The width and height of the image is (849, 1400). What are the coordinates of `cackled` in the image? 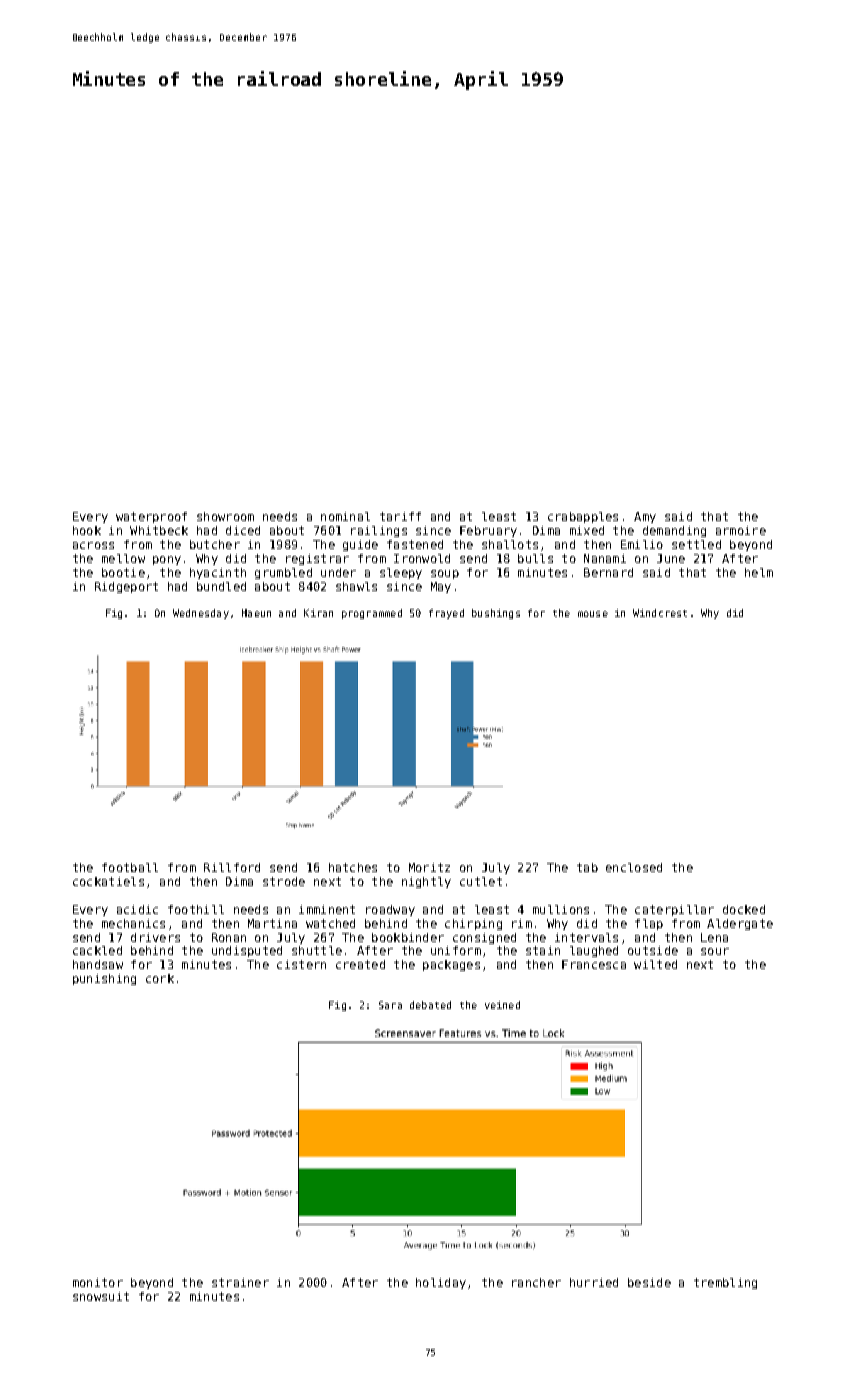 It's located at (97, 950).
